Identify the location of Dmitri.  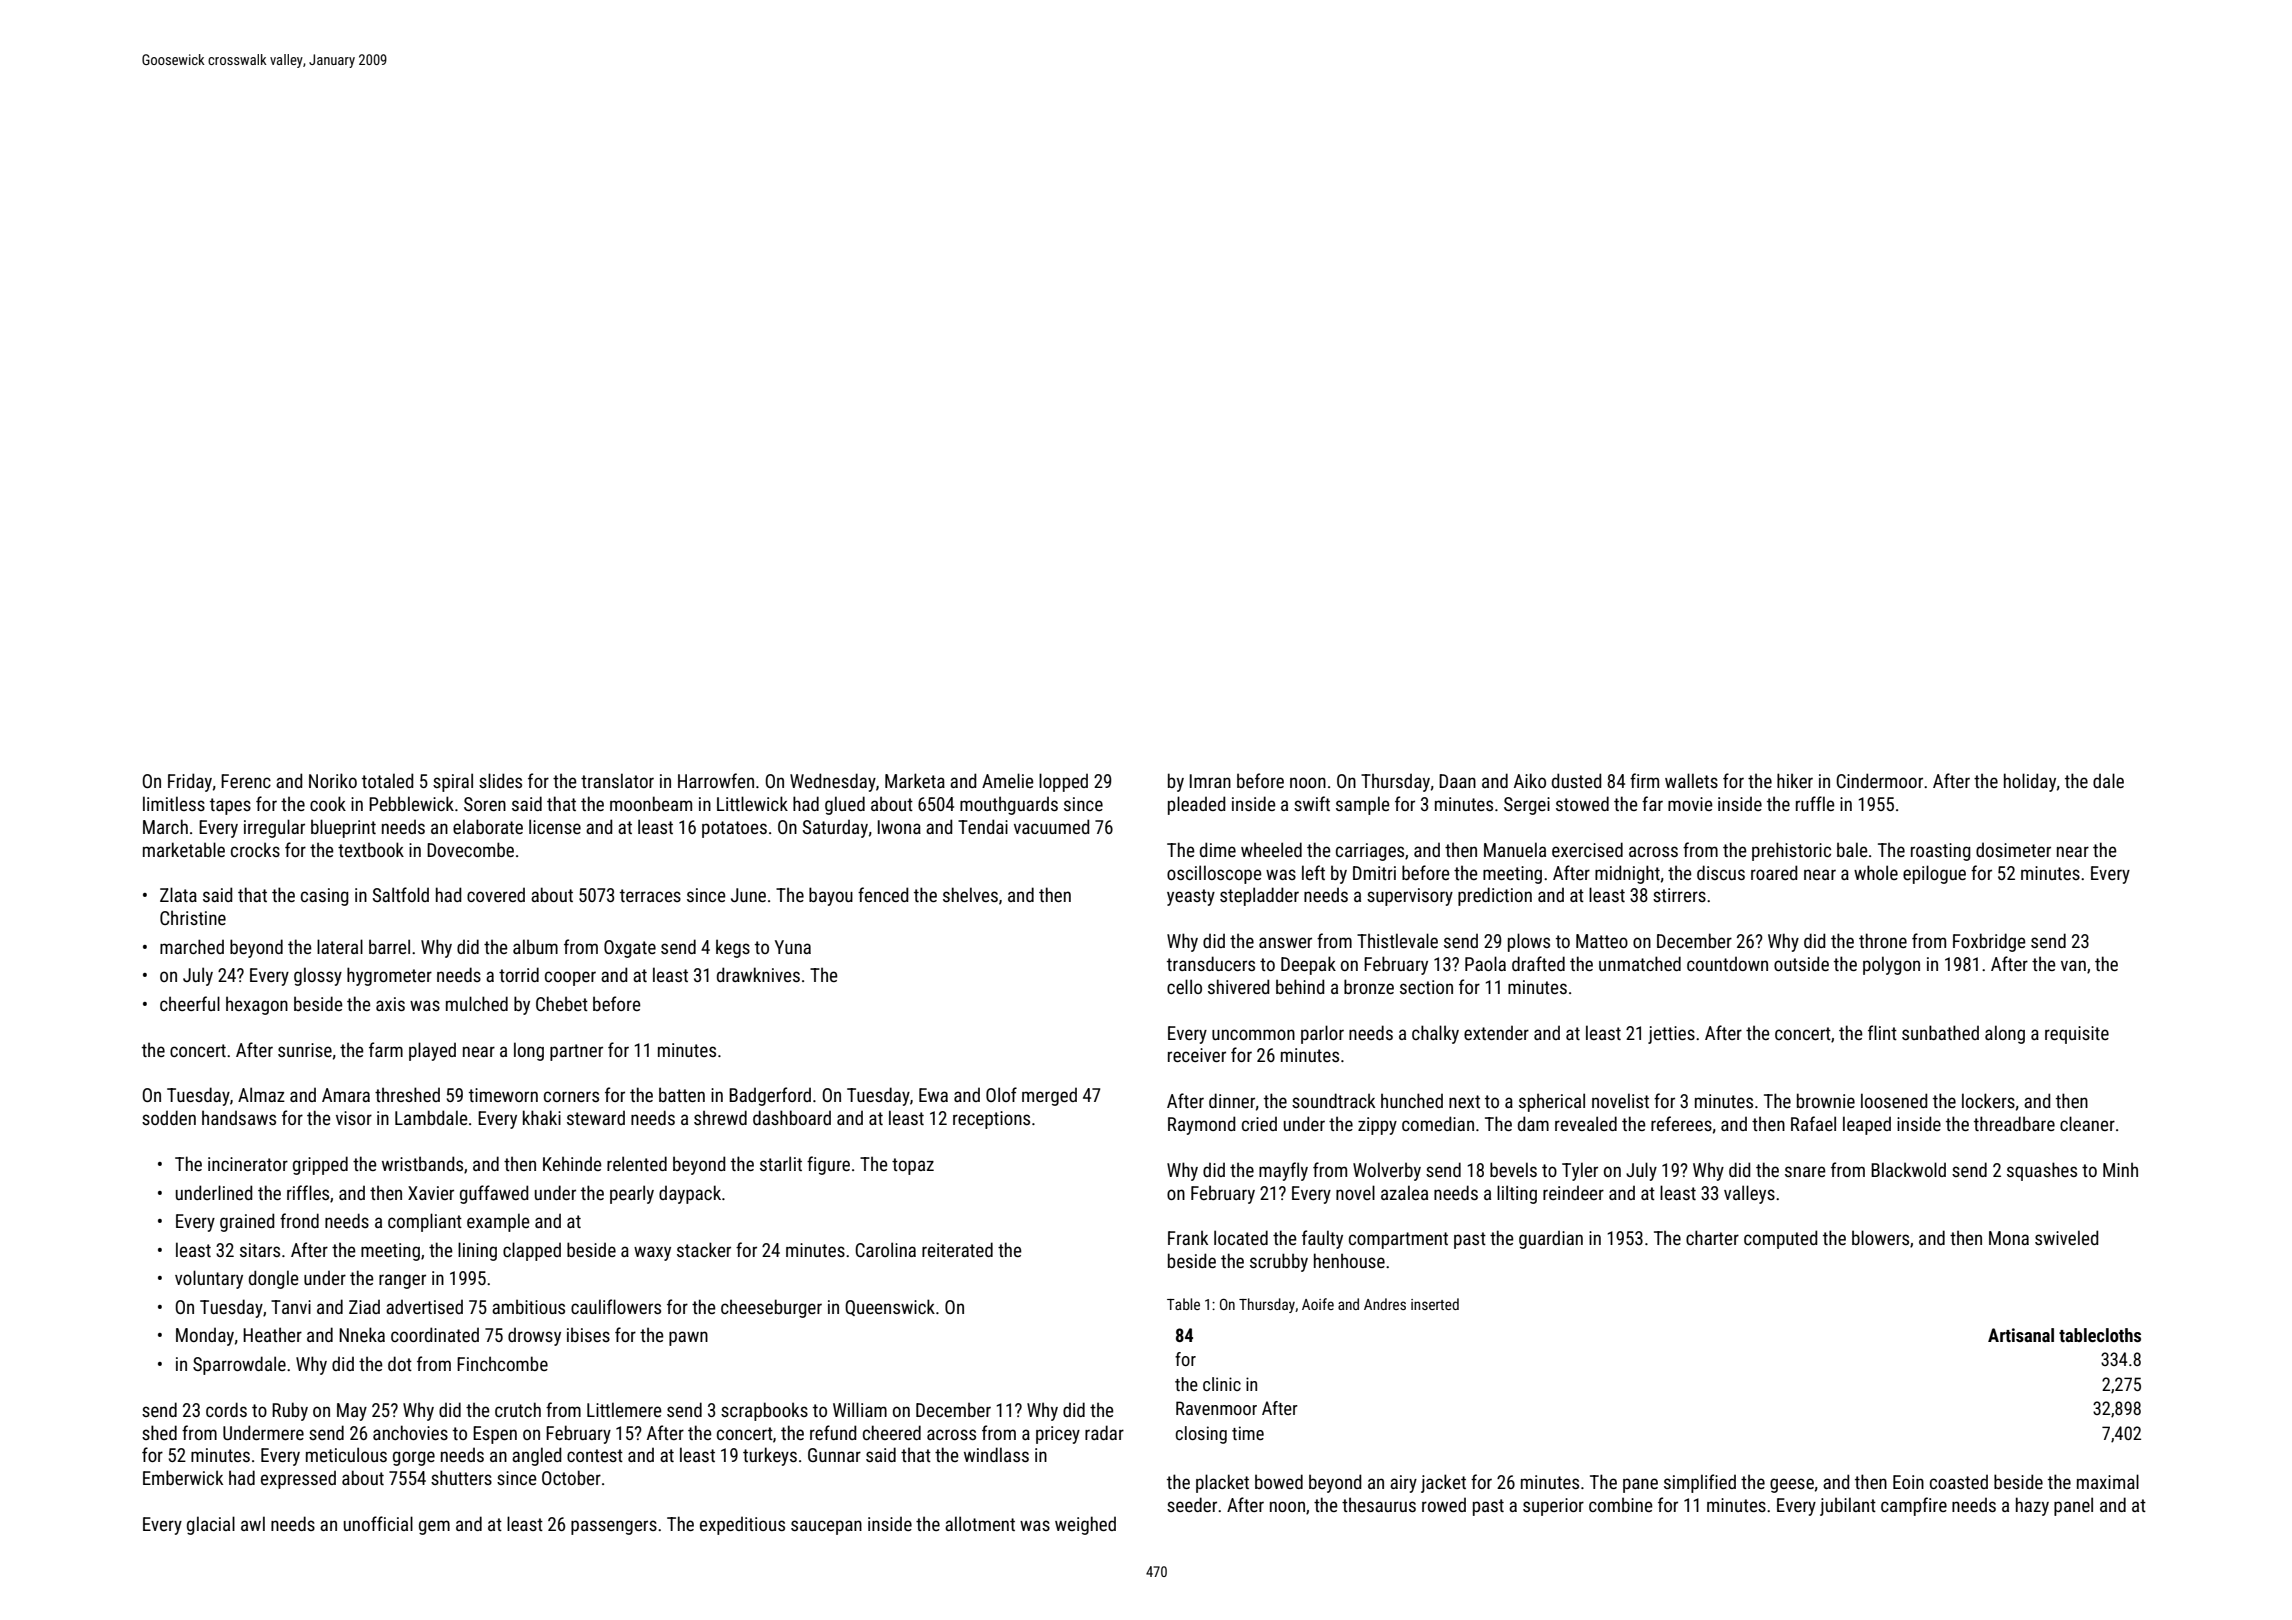
(1374, 873).
